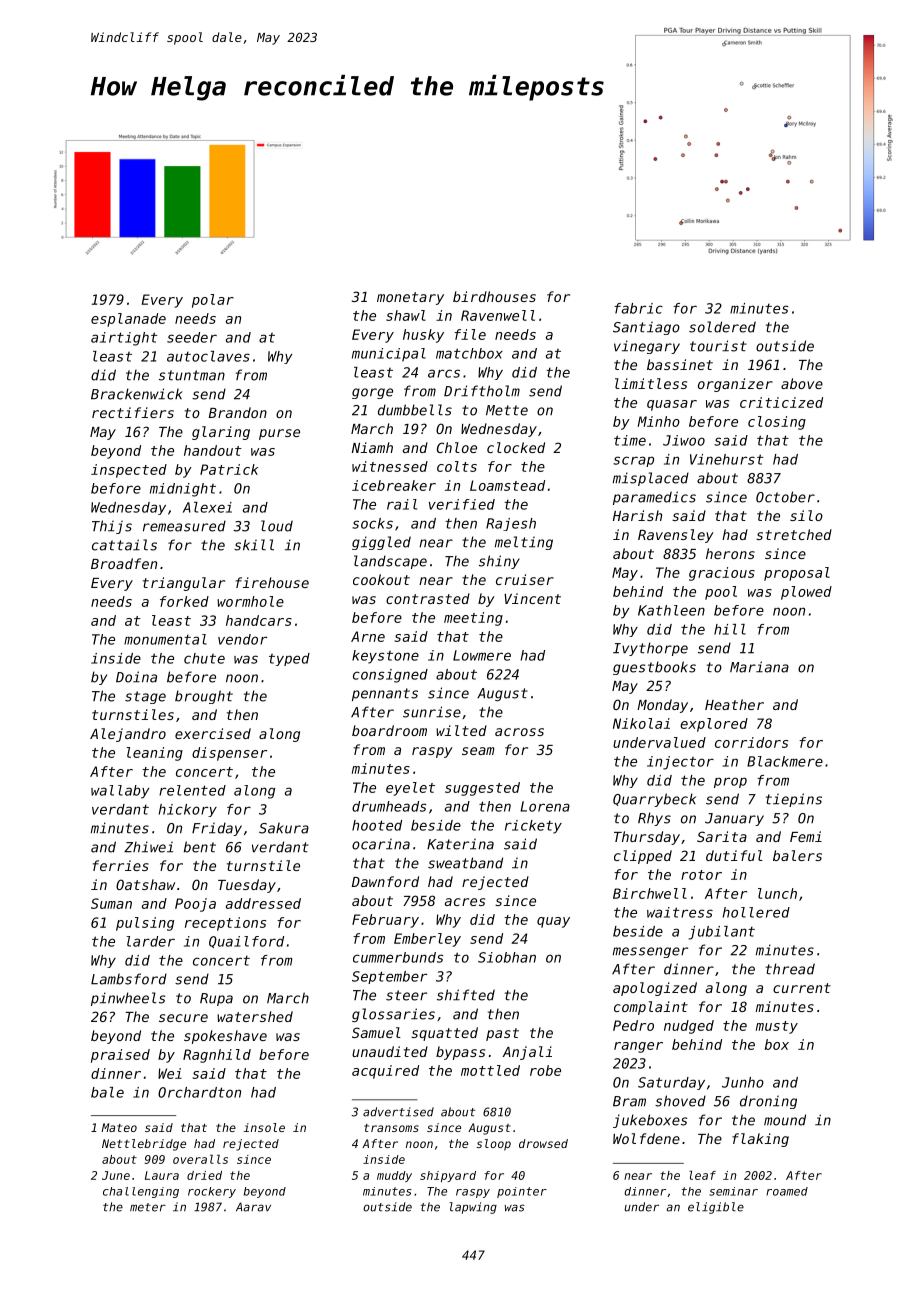  What do you see at coordinates (385, 1072) in the document?
I see `acquired` at bounding box center [385, 1072].
